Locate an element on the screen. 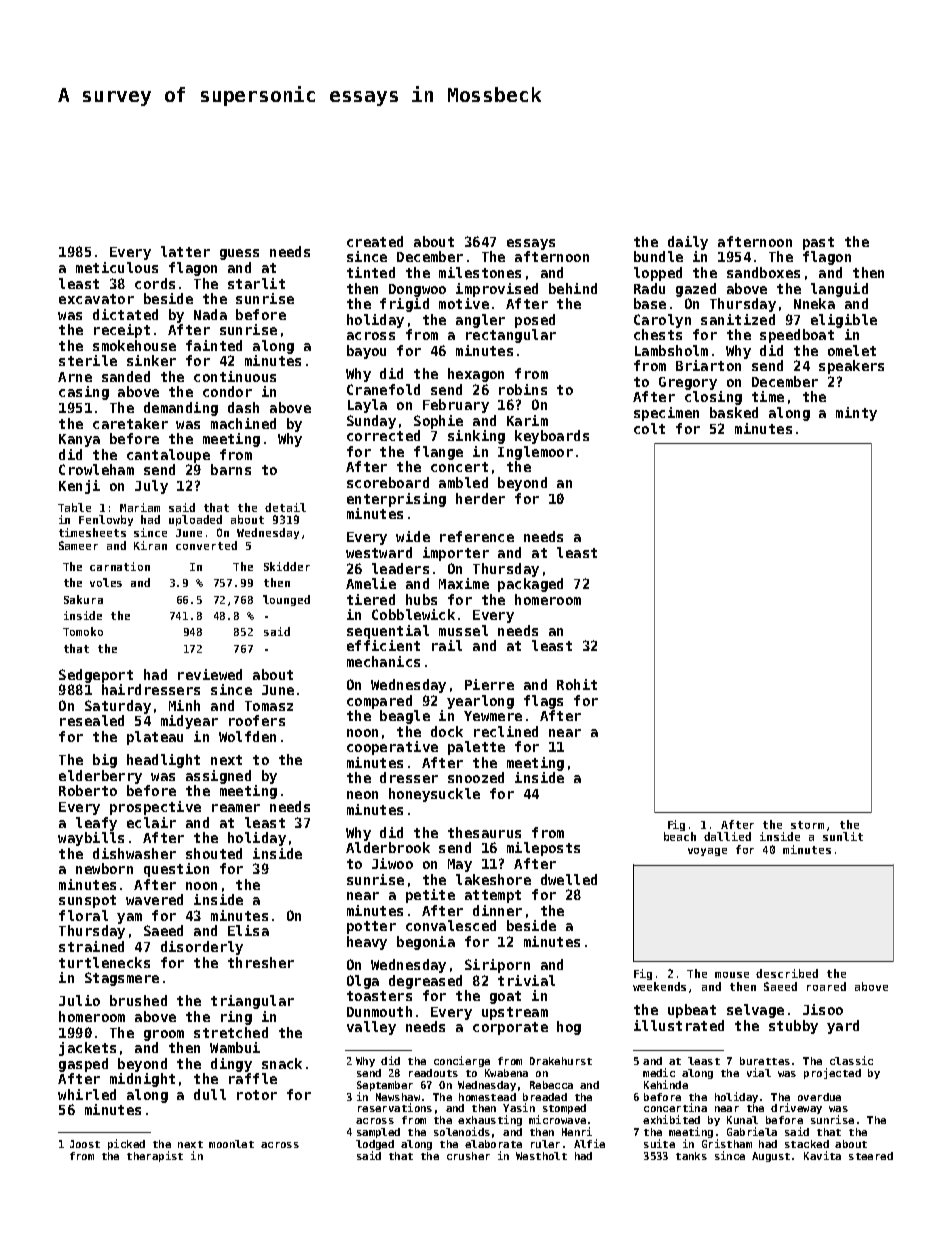  sunlit is located at coordinates (843, 836).
